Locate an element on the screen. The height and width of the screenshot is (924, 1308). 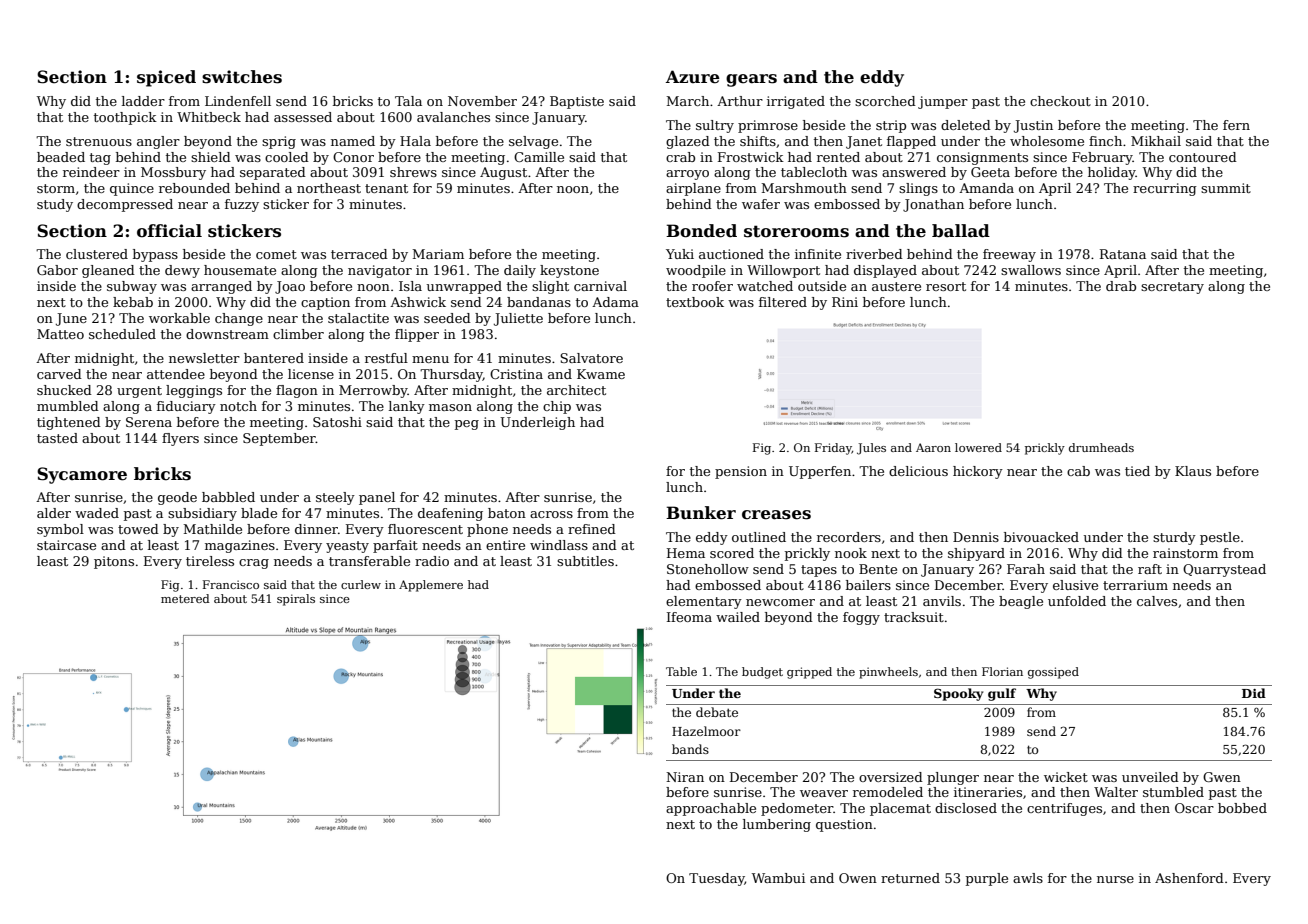
approachable is located at coordinates (711, 809).
